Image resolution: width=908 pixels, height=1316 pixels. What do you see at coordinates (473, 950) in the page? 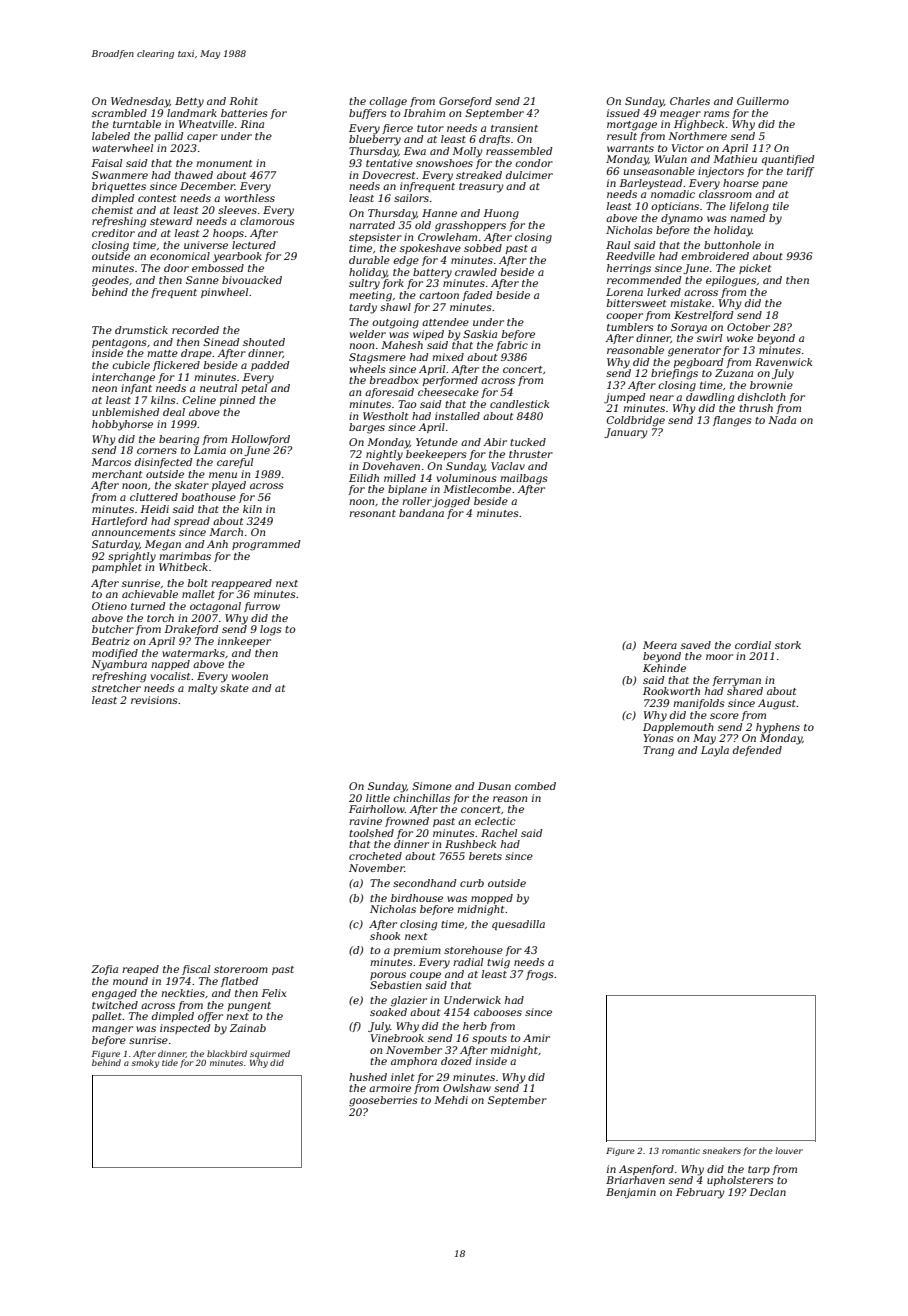
I see `storehouse` at bounding box center [473, 950].
